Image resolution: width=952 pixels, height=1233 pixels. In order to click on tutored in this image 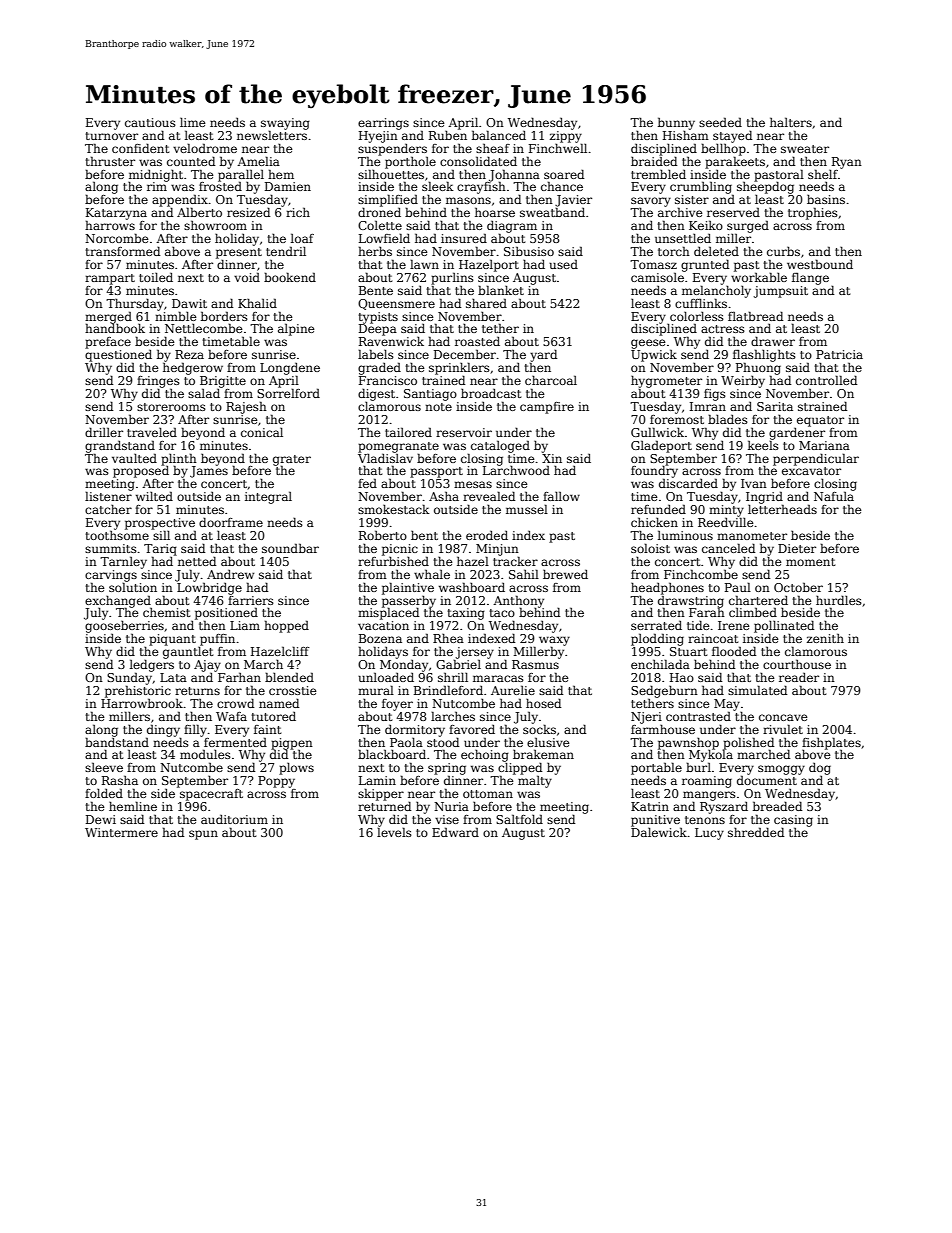, I will do `click(273, 716)`.
